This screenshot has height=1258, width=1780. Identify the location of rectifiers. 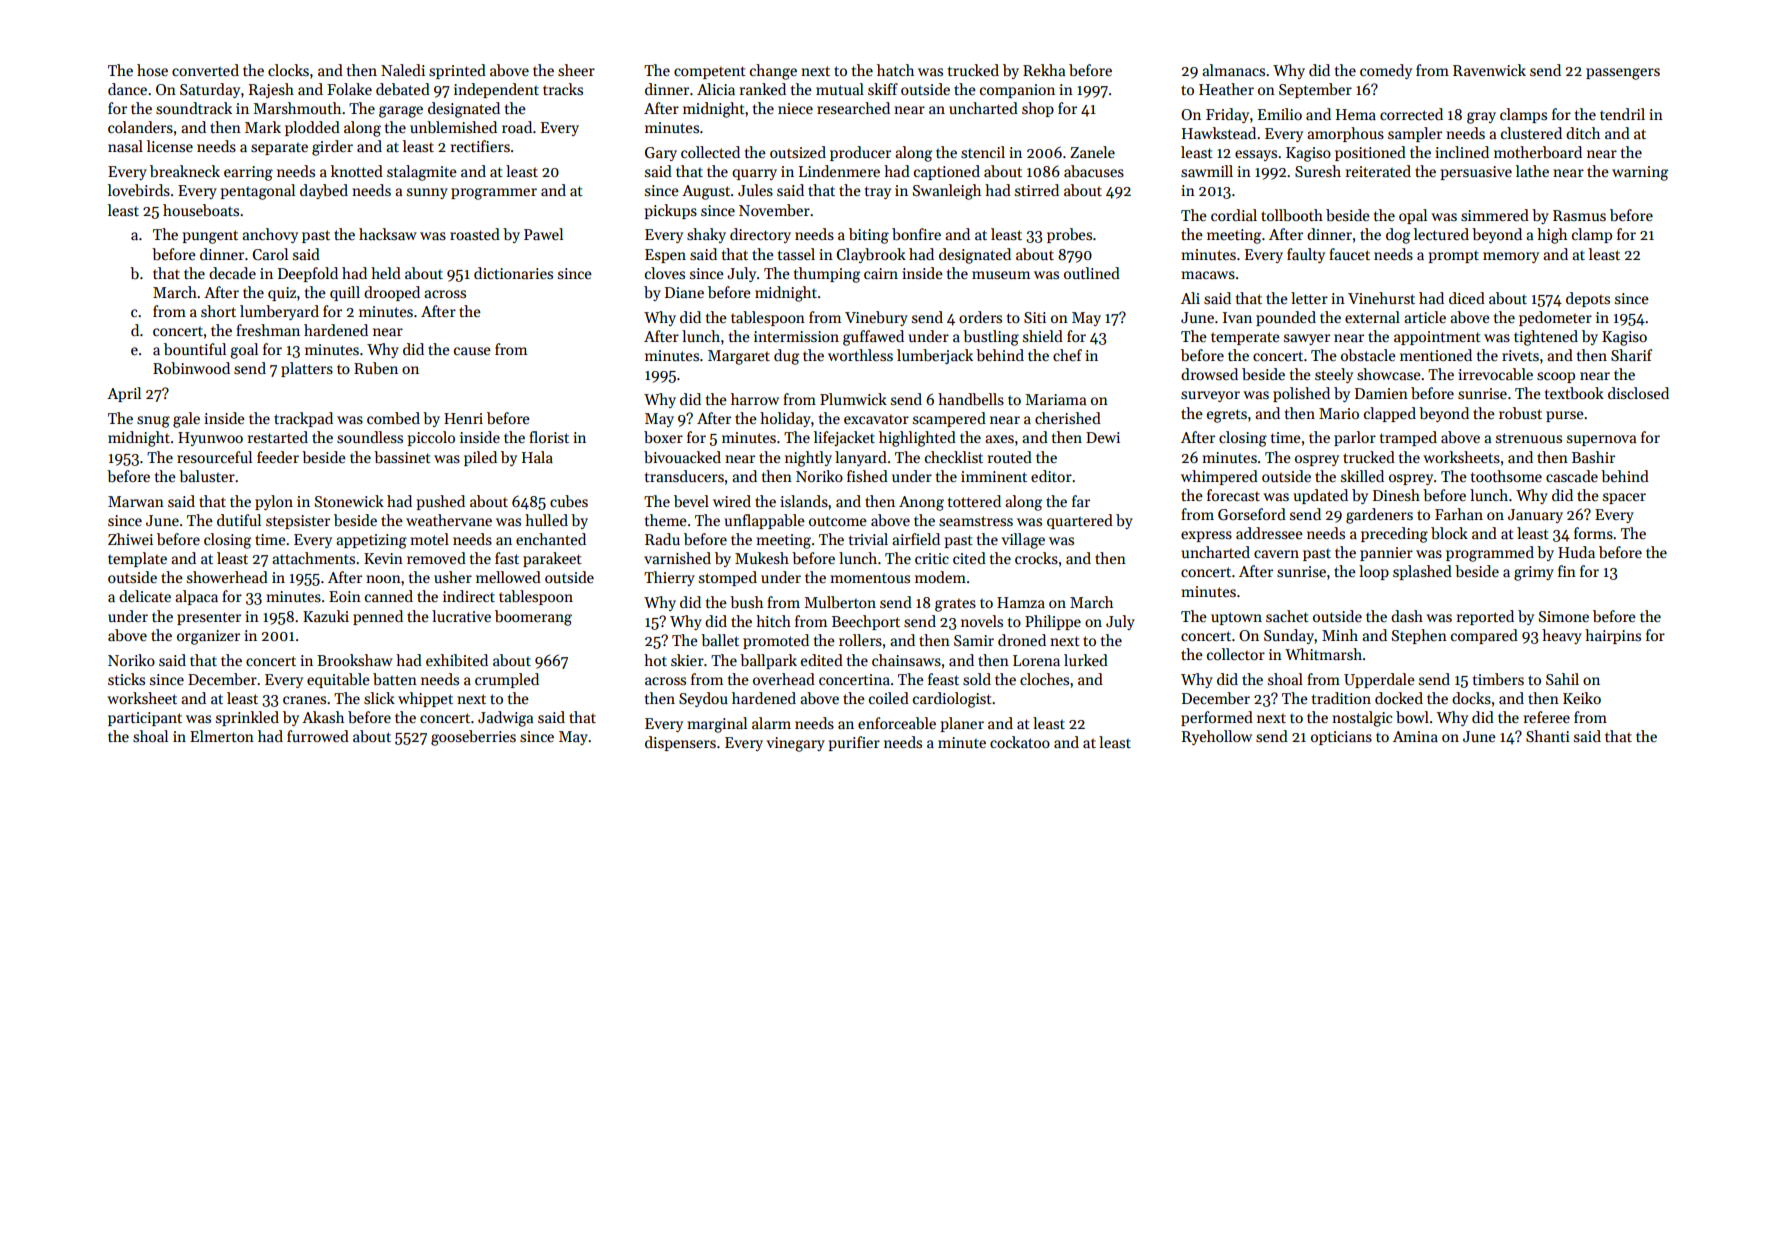
(480, 146).
